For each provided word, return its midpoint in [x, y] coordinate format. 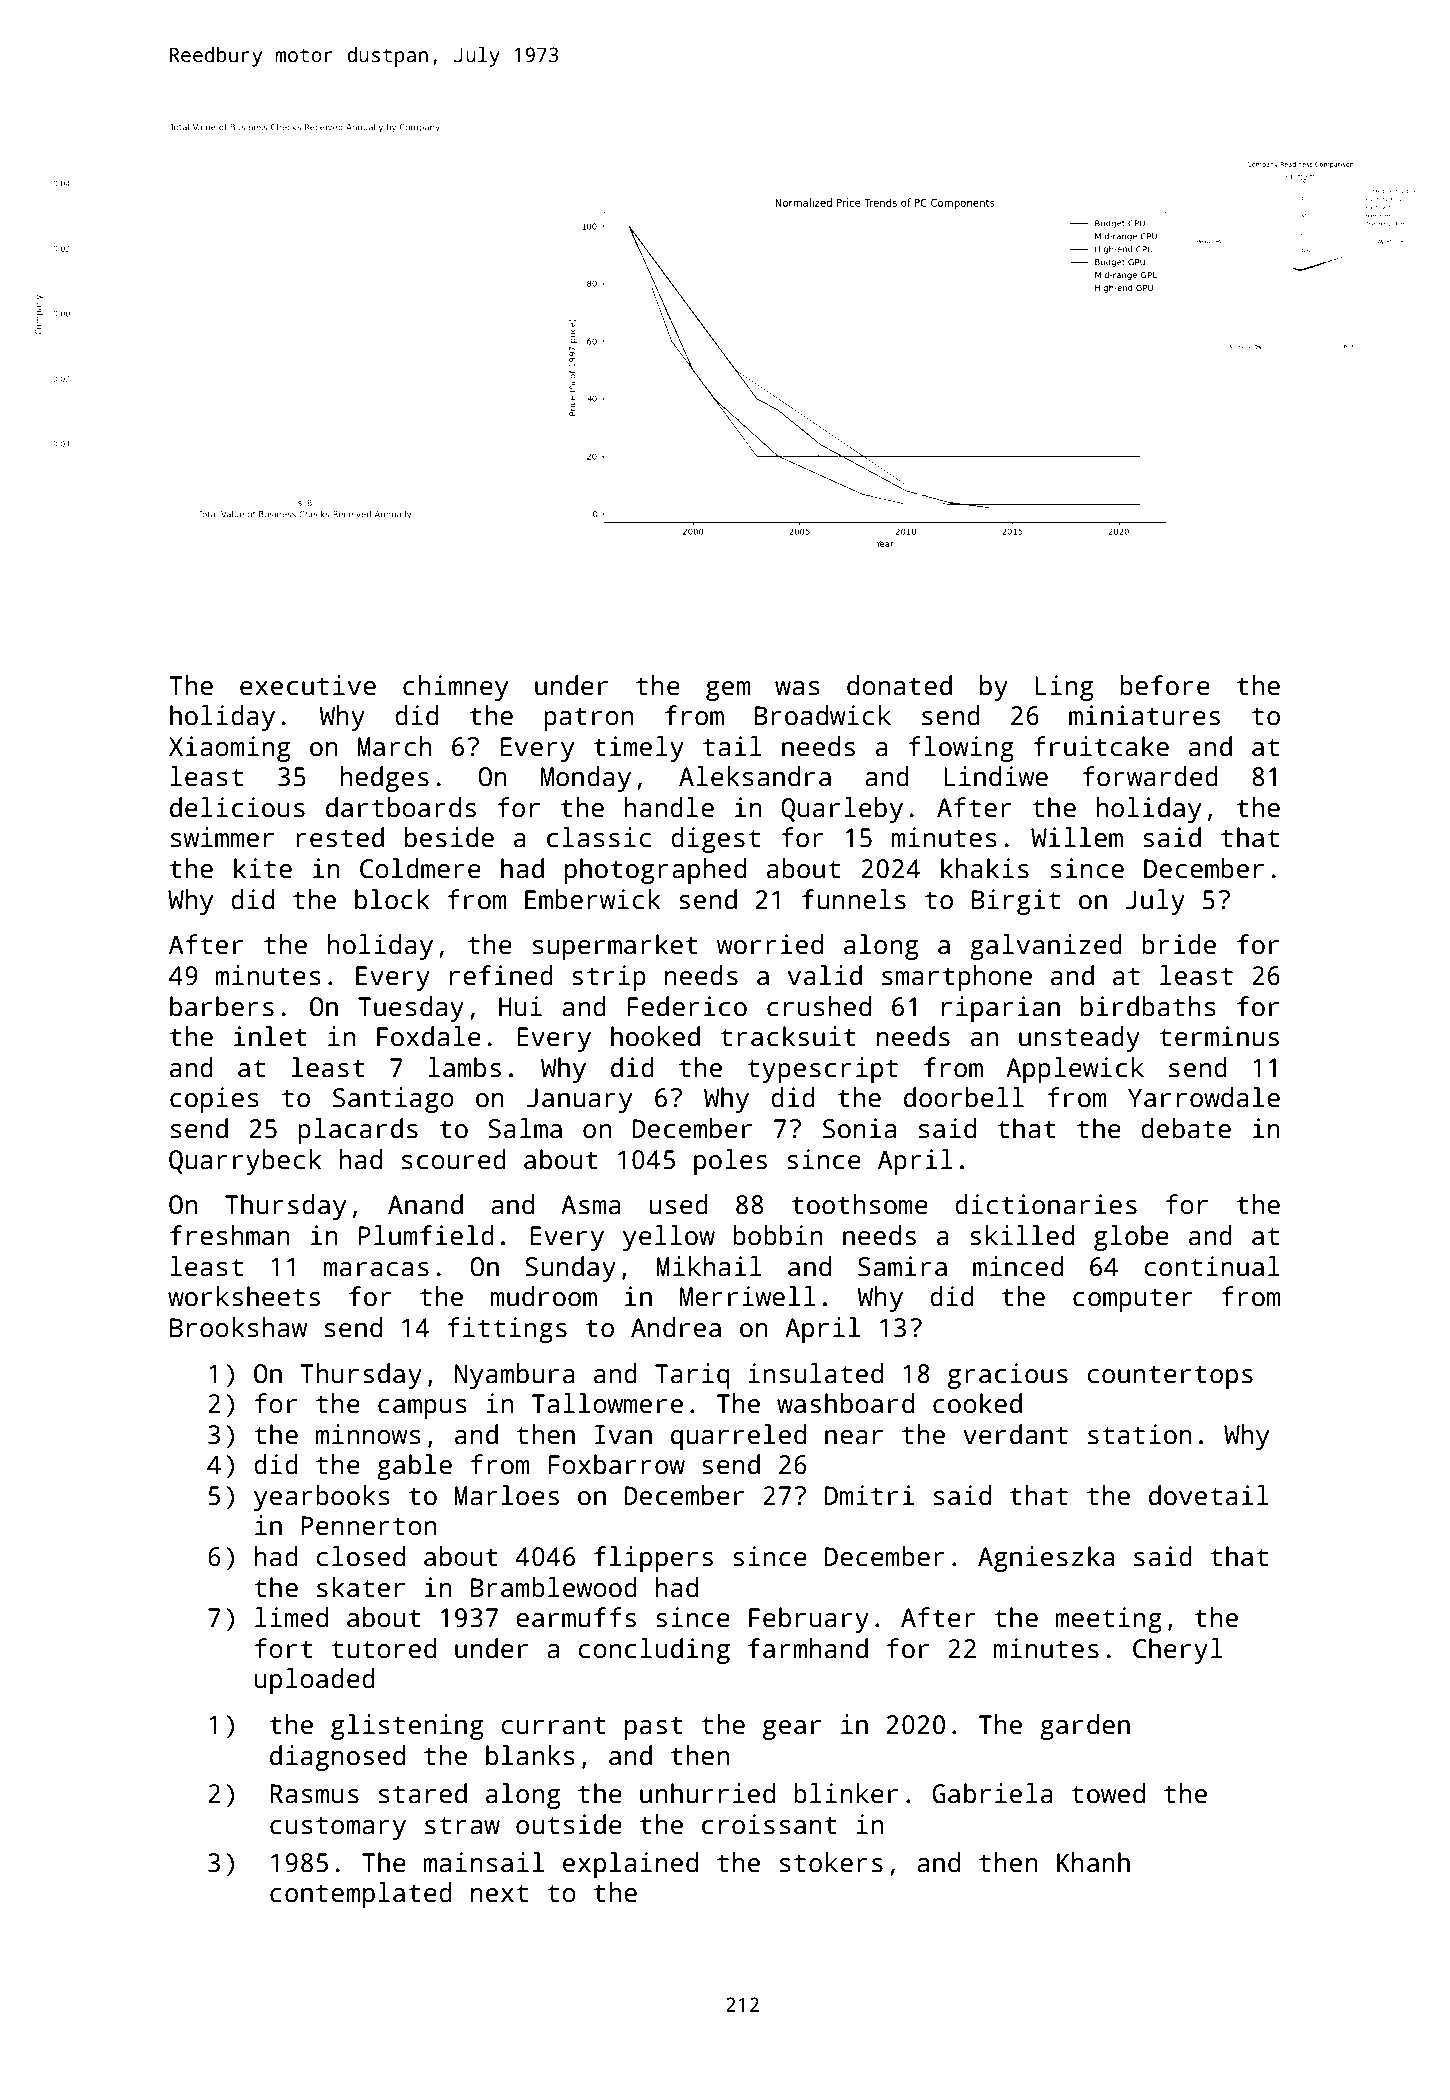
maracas [376, 1269]
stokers [831, 1862]
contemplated [361, 1895]
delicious [237, 807]
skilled [1022, 1235]
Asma [591, 1205]
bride [1179, 944]
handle [669, 807]
